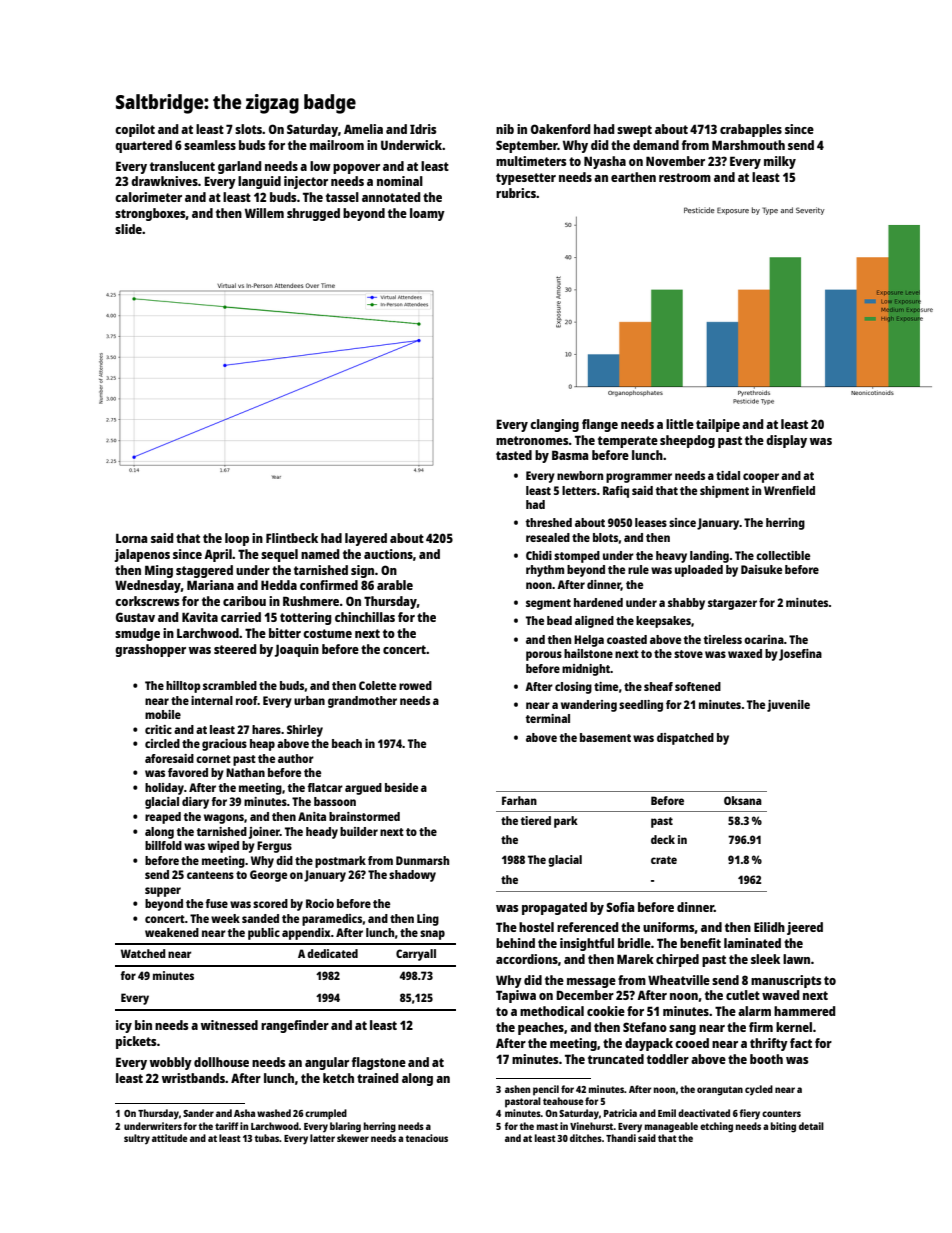 This page has height=1233, width=952. What do you see at coordinates (164, 789) in the page?
I see `holiday` at bounding box center [164, 789].
